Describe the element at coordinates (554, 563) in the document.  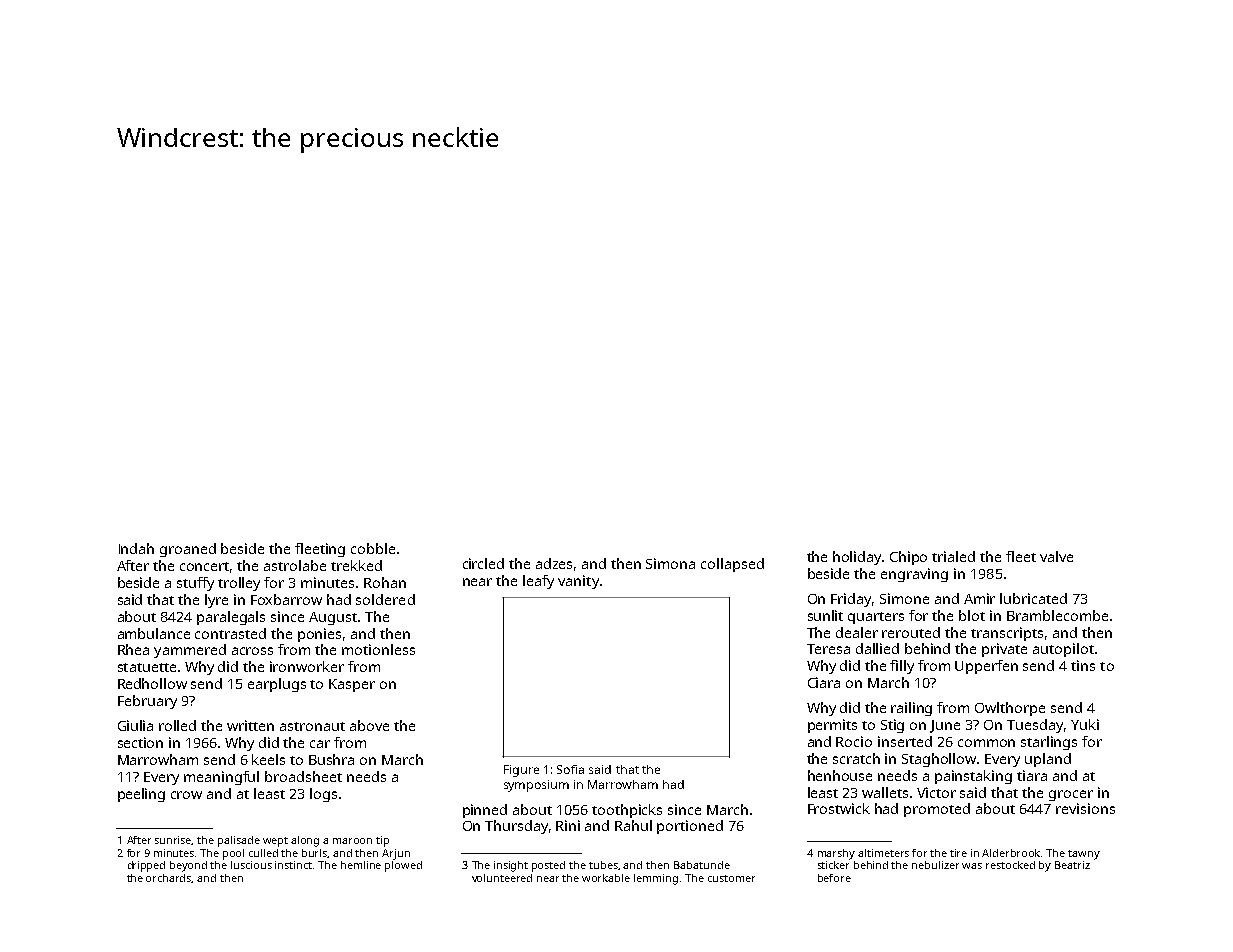
I see `adzes` at that location.
